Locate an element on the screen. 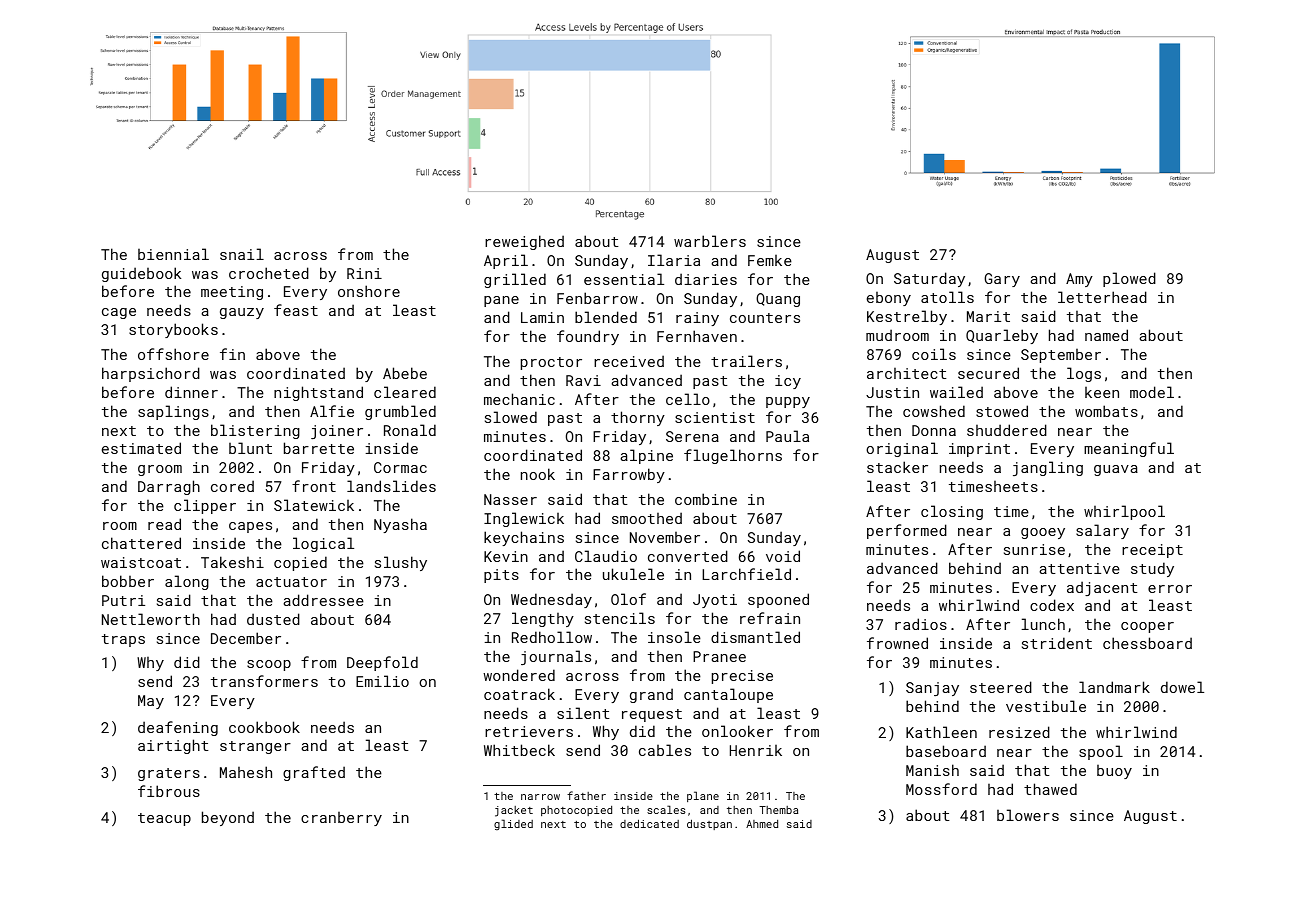 The width and height of the screenshot is (1308, 924). warblers is located at coordinates (710, 241).
